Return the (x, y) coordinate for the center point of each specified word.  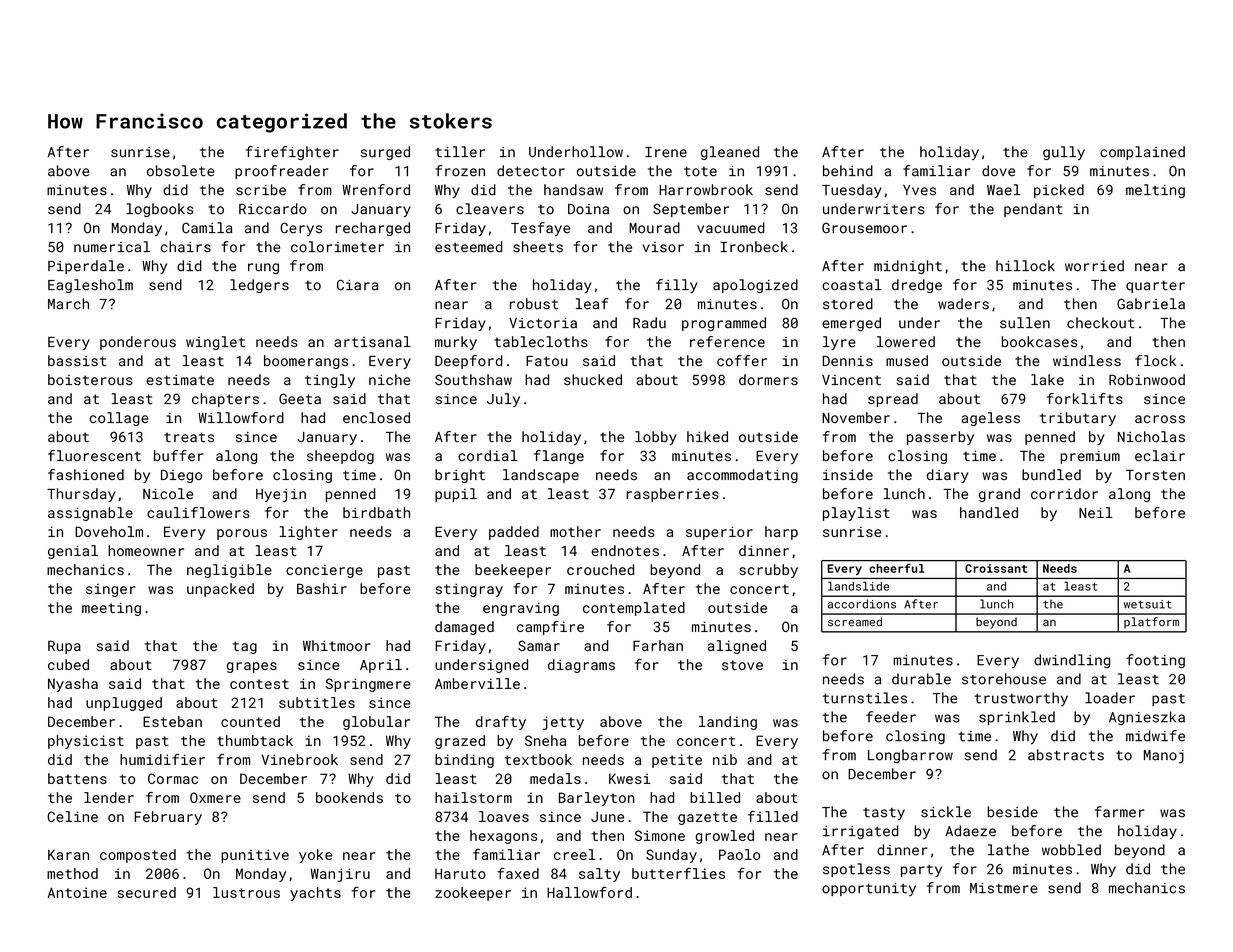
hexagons (503, 837)
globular (376, 723)
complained (1142, 153)
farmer (1119, 812)
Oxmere (215, 797)
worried (1094, 266)
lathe (1008, 850)
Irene (666, 152)
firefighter (292, 153)
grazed (460, 742)
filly (677, 286)
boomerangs (306, 362)
